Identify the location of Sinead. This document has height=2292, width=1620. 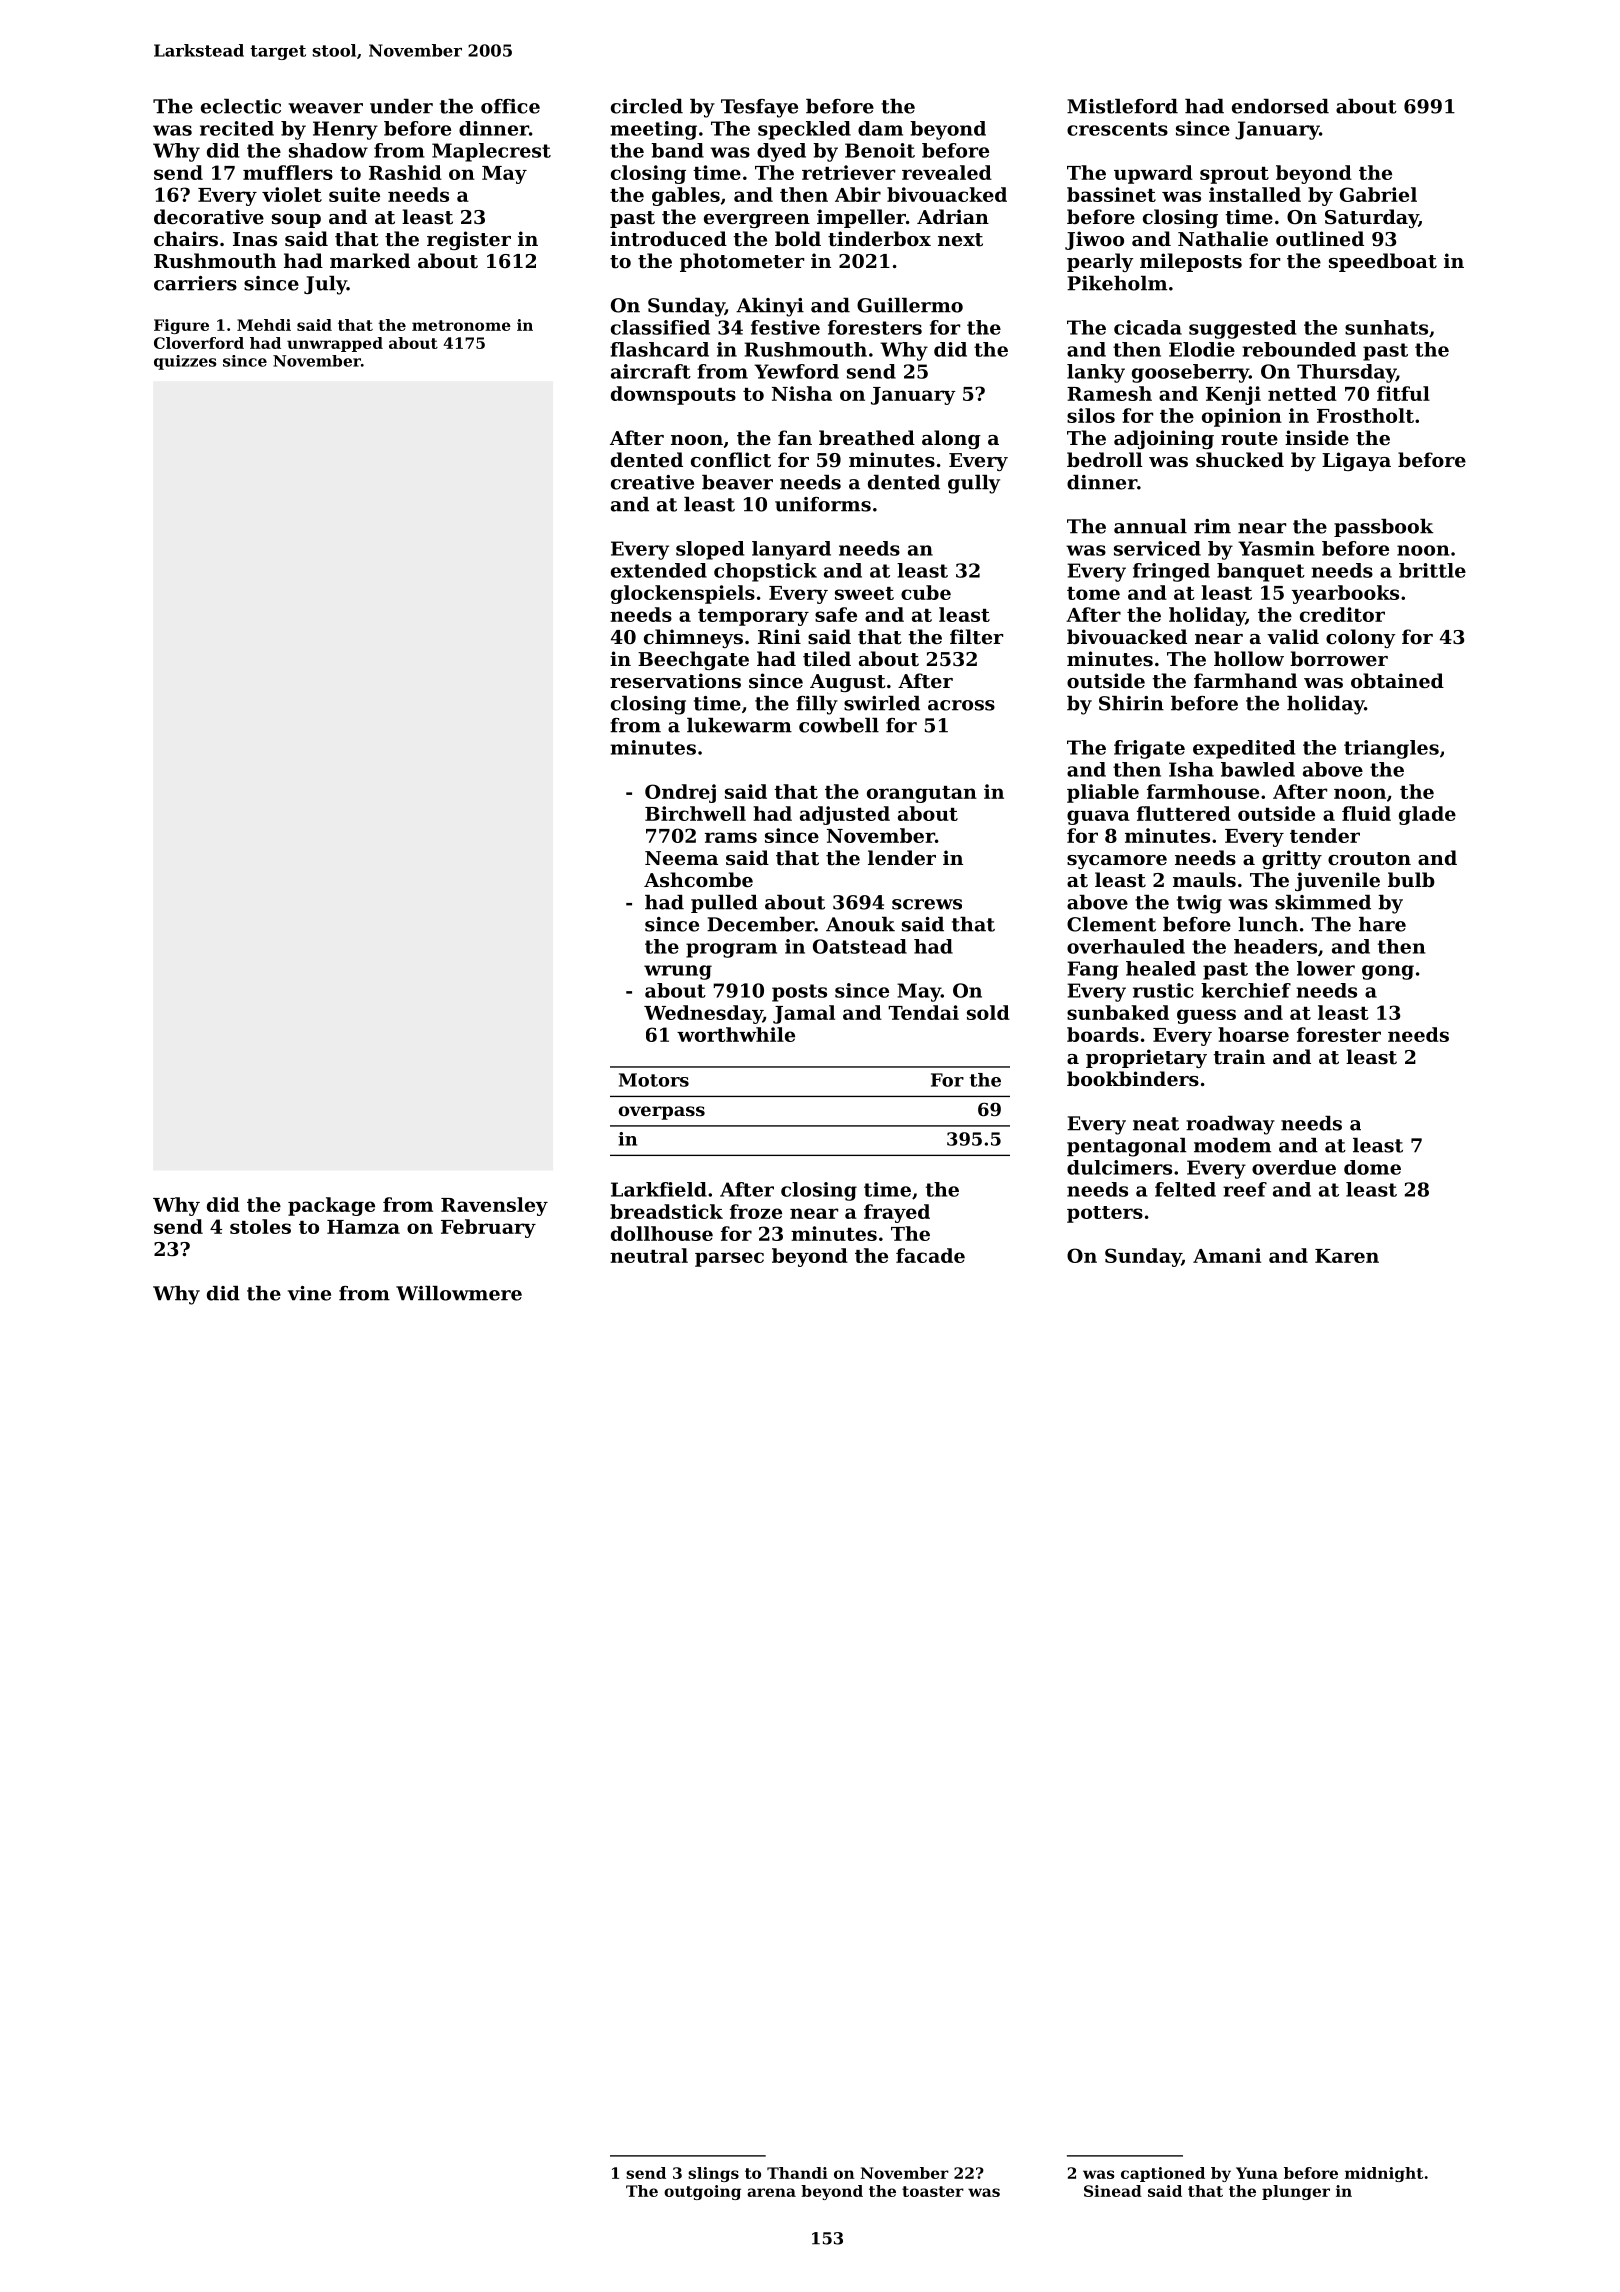
(1113, 2191).
